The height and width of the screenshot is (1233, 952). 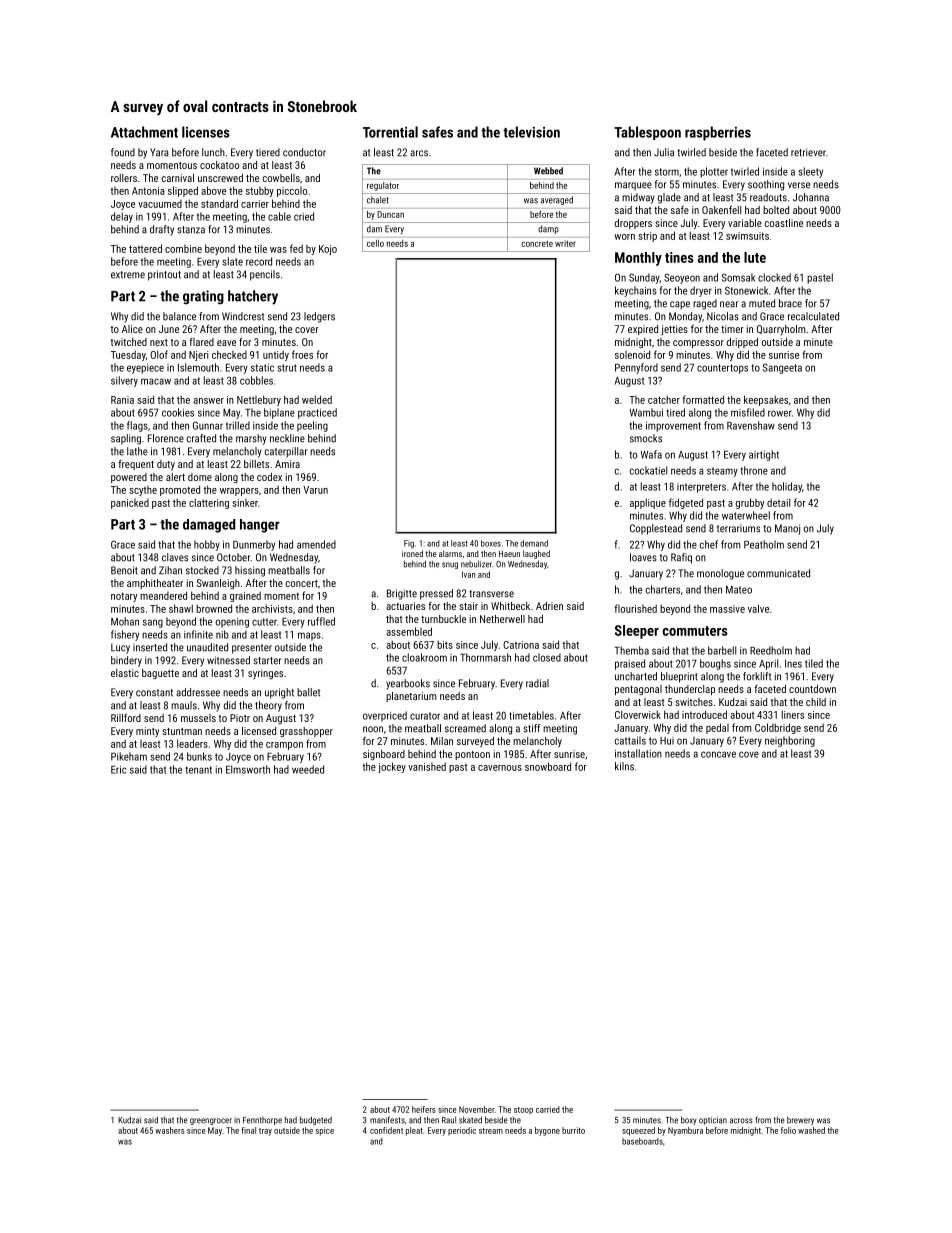 What do you see at coordinates (262, 1121) in the screenshot?
I see `Fennthorpe` at bounding box center [262, 1121].
